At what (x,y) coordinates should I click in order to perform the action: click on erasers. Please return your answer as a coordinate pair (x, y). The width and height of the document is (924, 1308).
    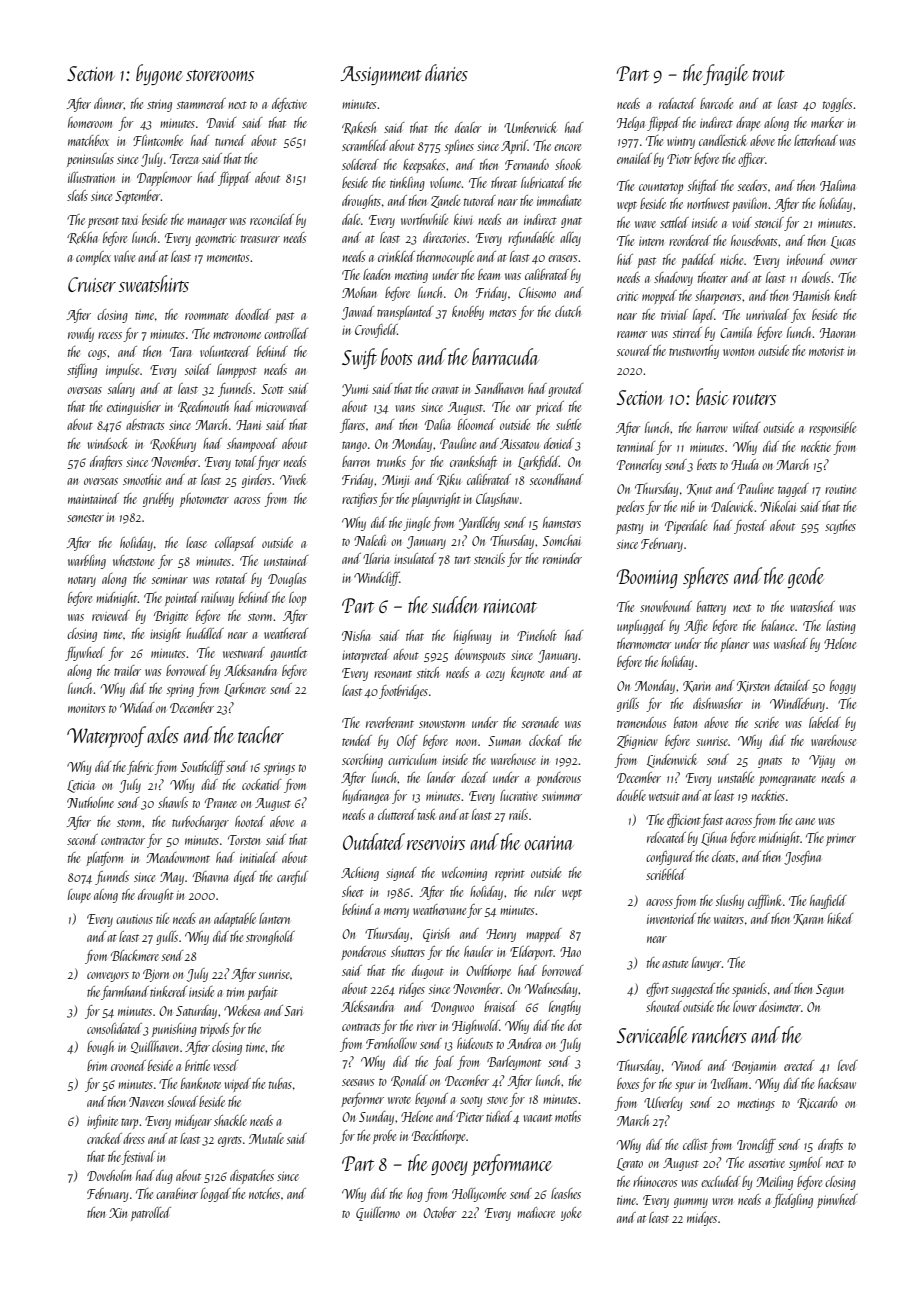
    Looking at the image, I should click on (563, 258).
